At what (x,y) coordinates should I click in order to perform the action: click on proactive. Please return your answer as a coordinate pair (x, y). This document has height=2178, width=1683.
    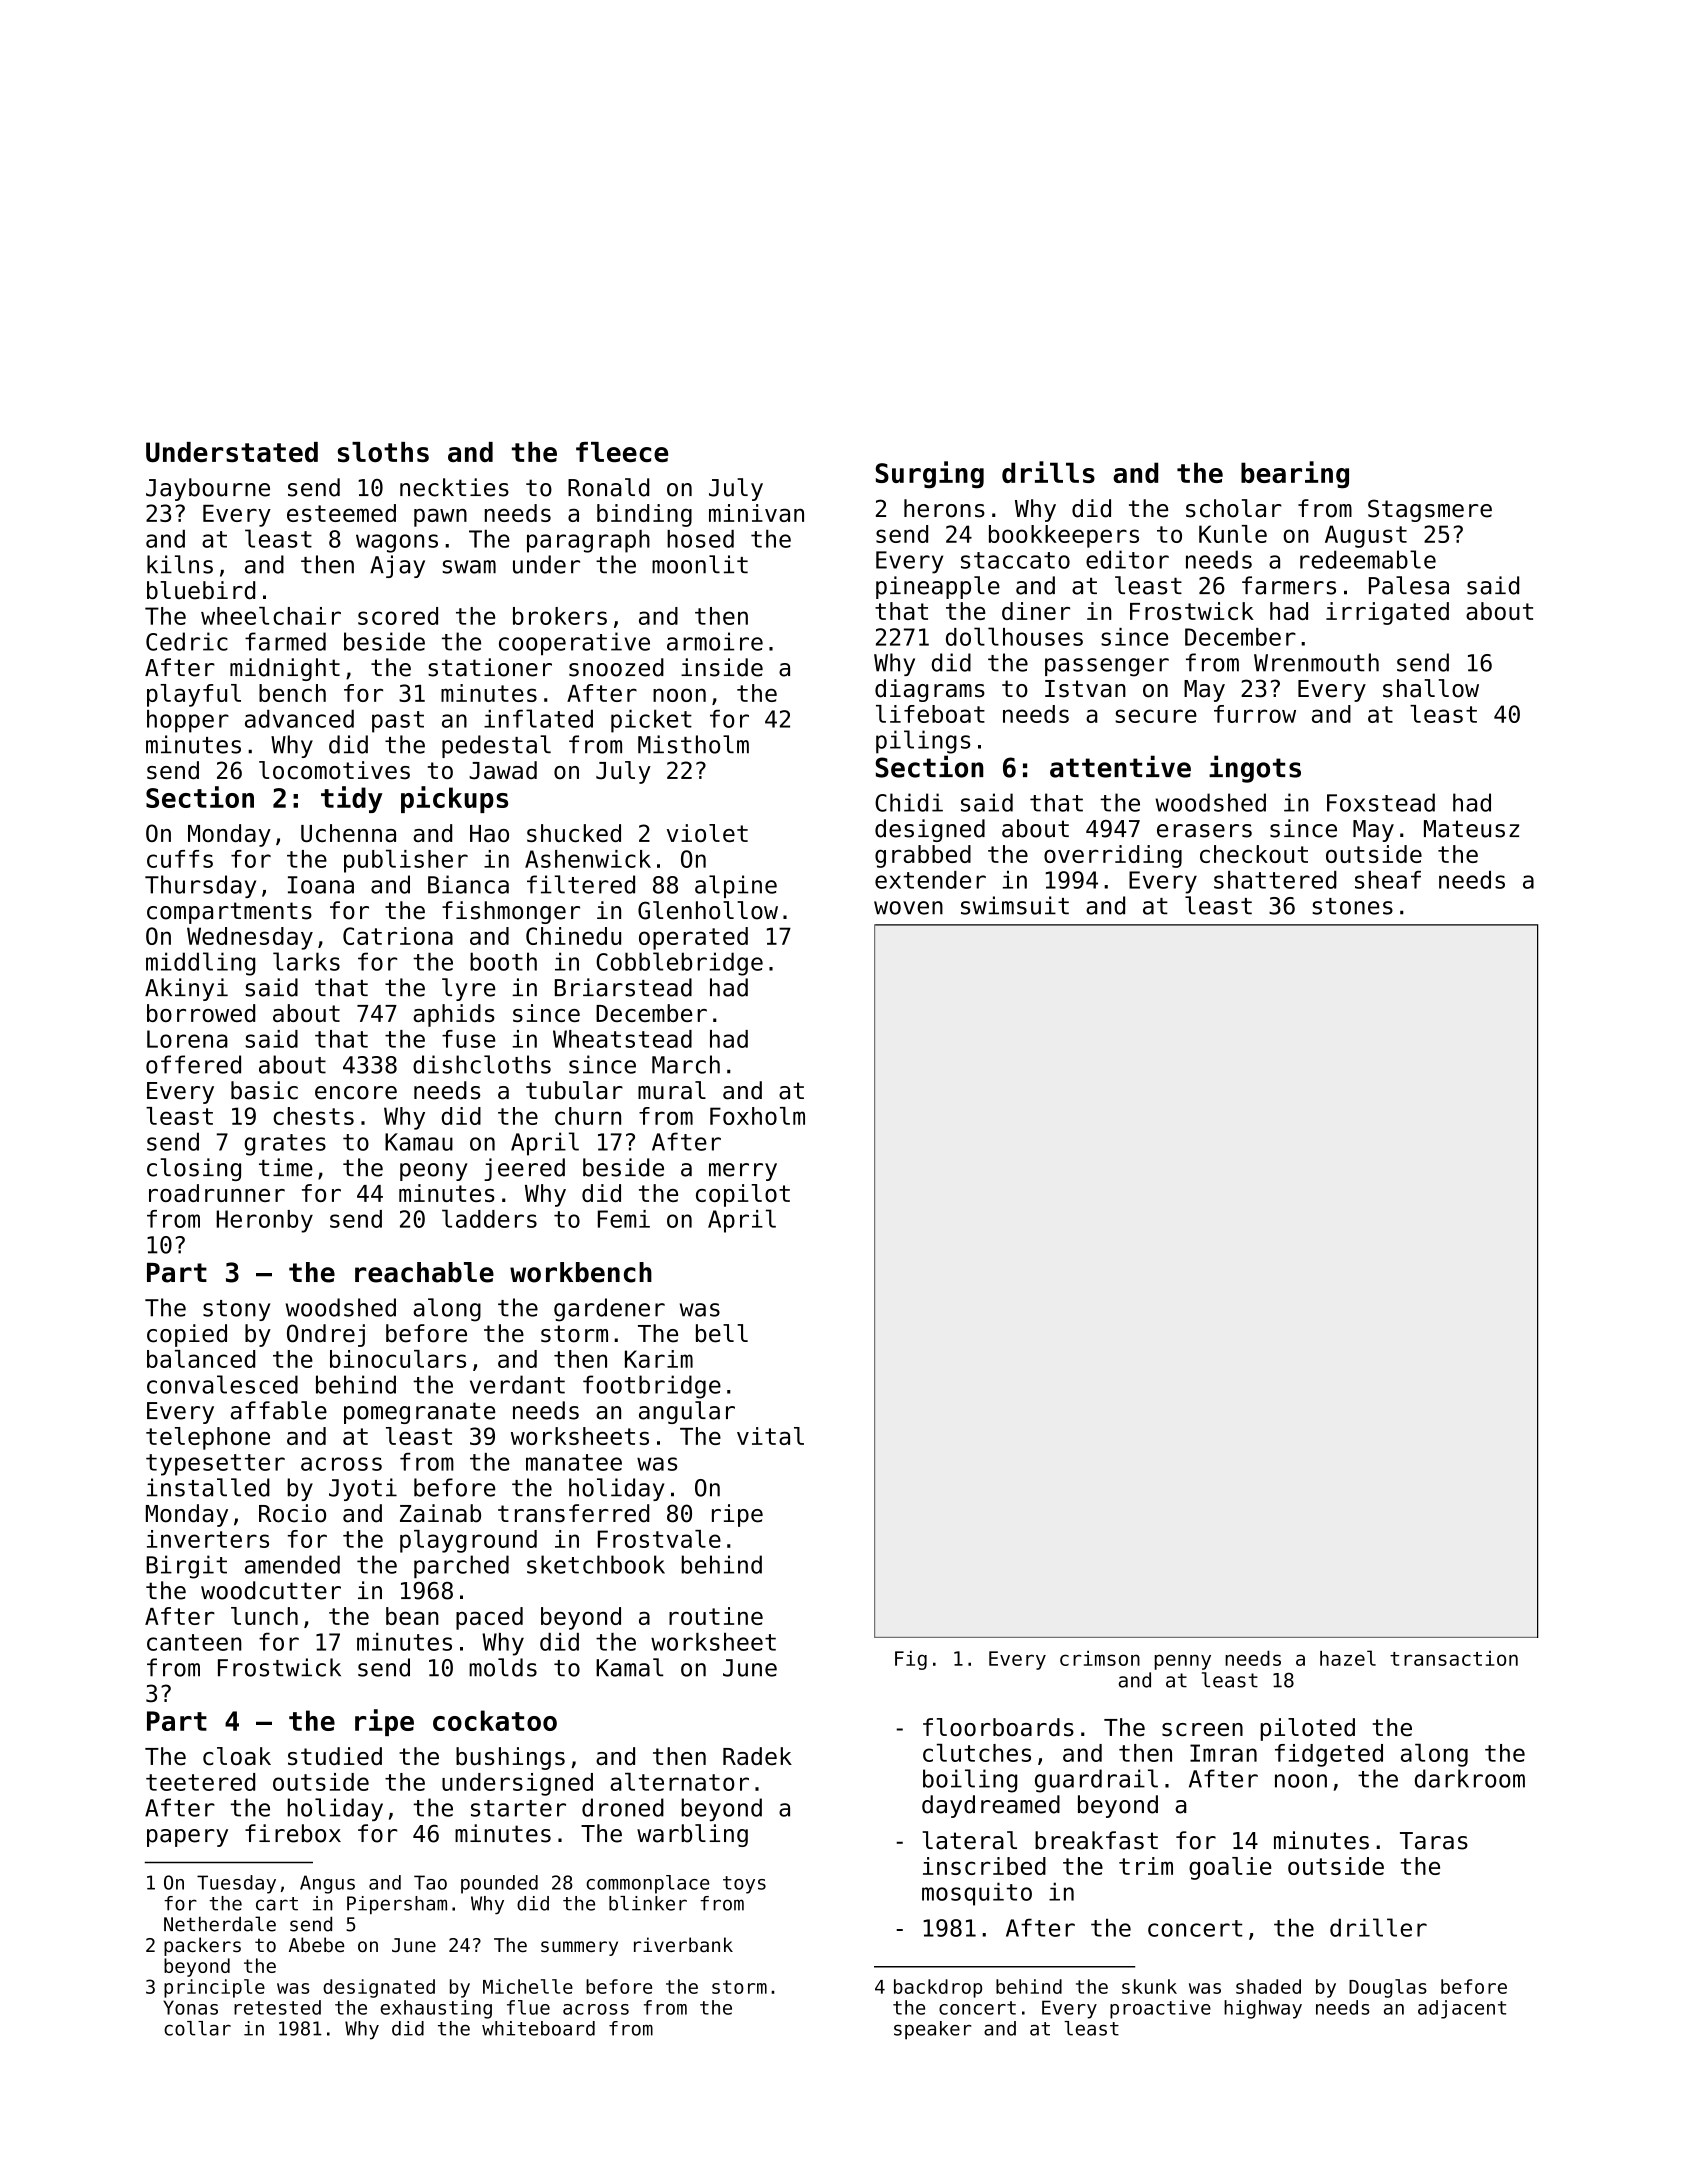
    Looking at the image, I should click on (1160, 2009).
